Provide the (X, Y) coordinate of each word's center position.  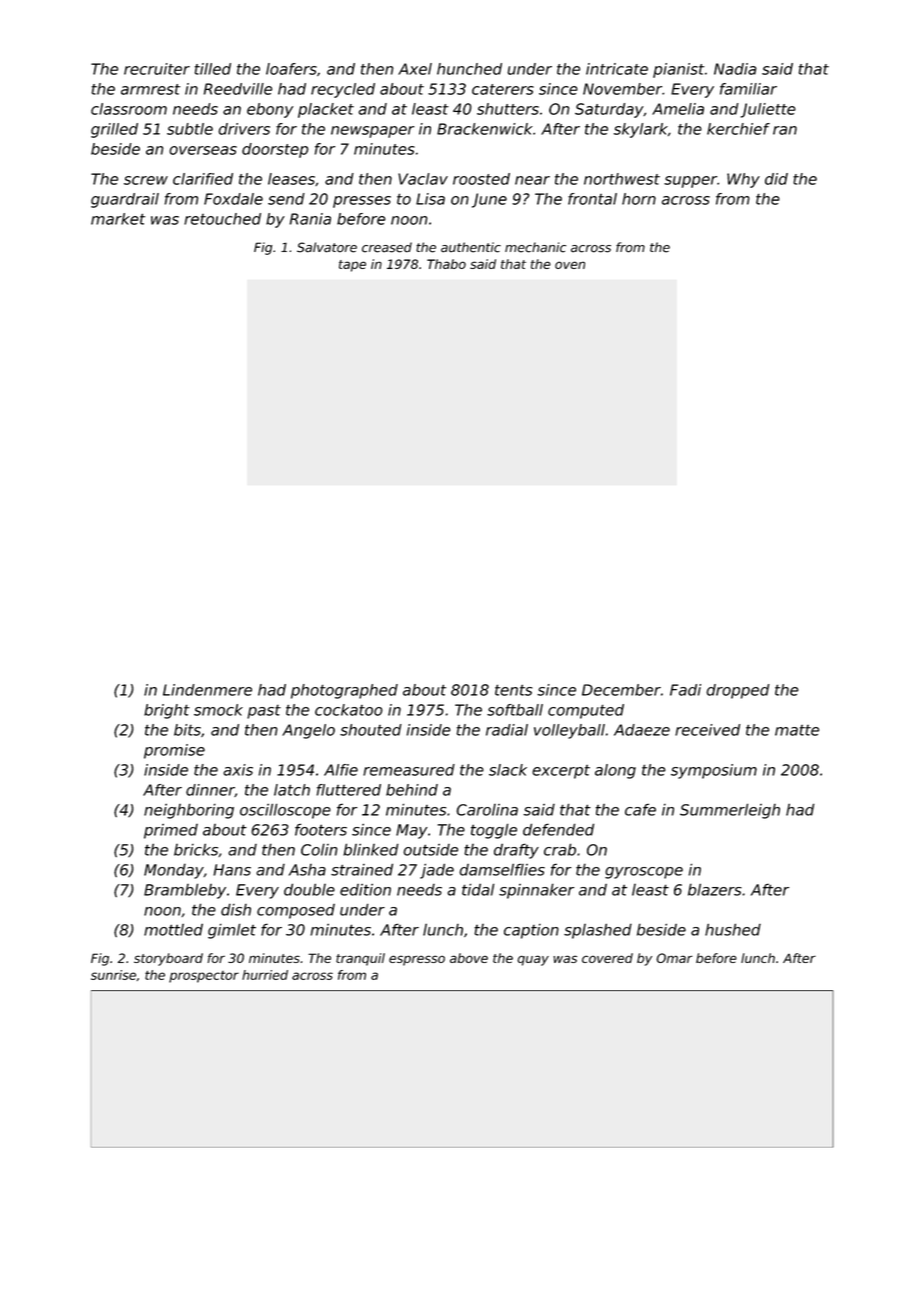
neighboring (189, 811)
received (707, 730)
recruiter (157, 69)
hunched (469, 69)
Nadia (735, 69)
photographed (344, 691)
